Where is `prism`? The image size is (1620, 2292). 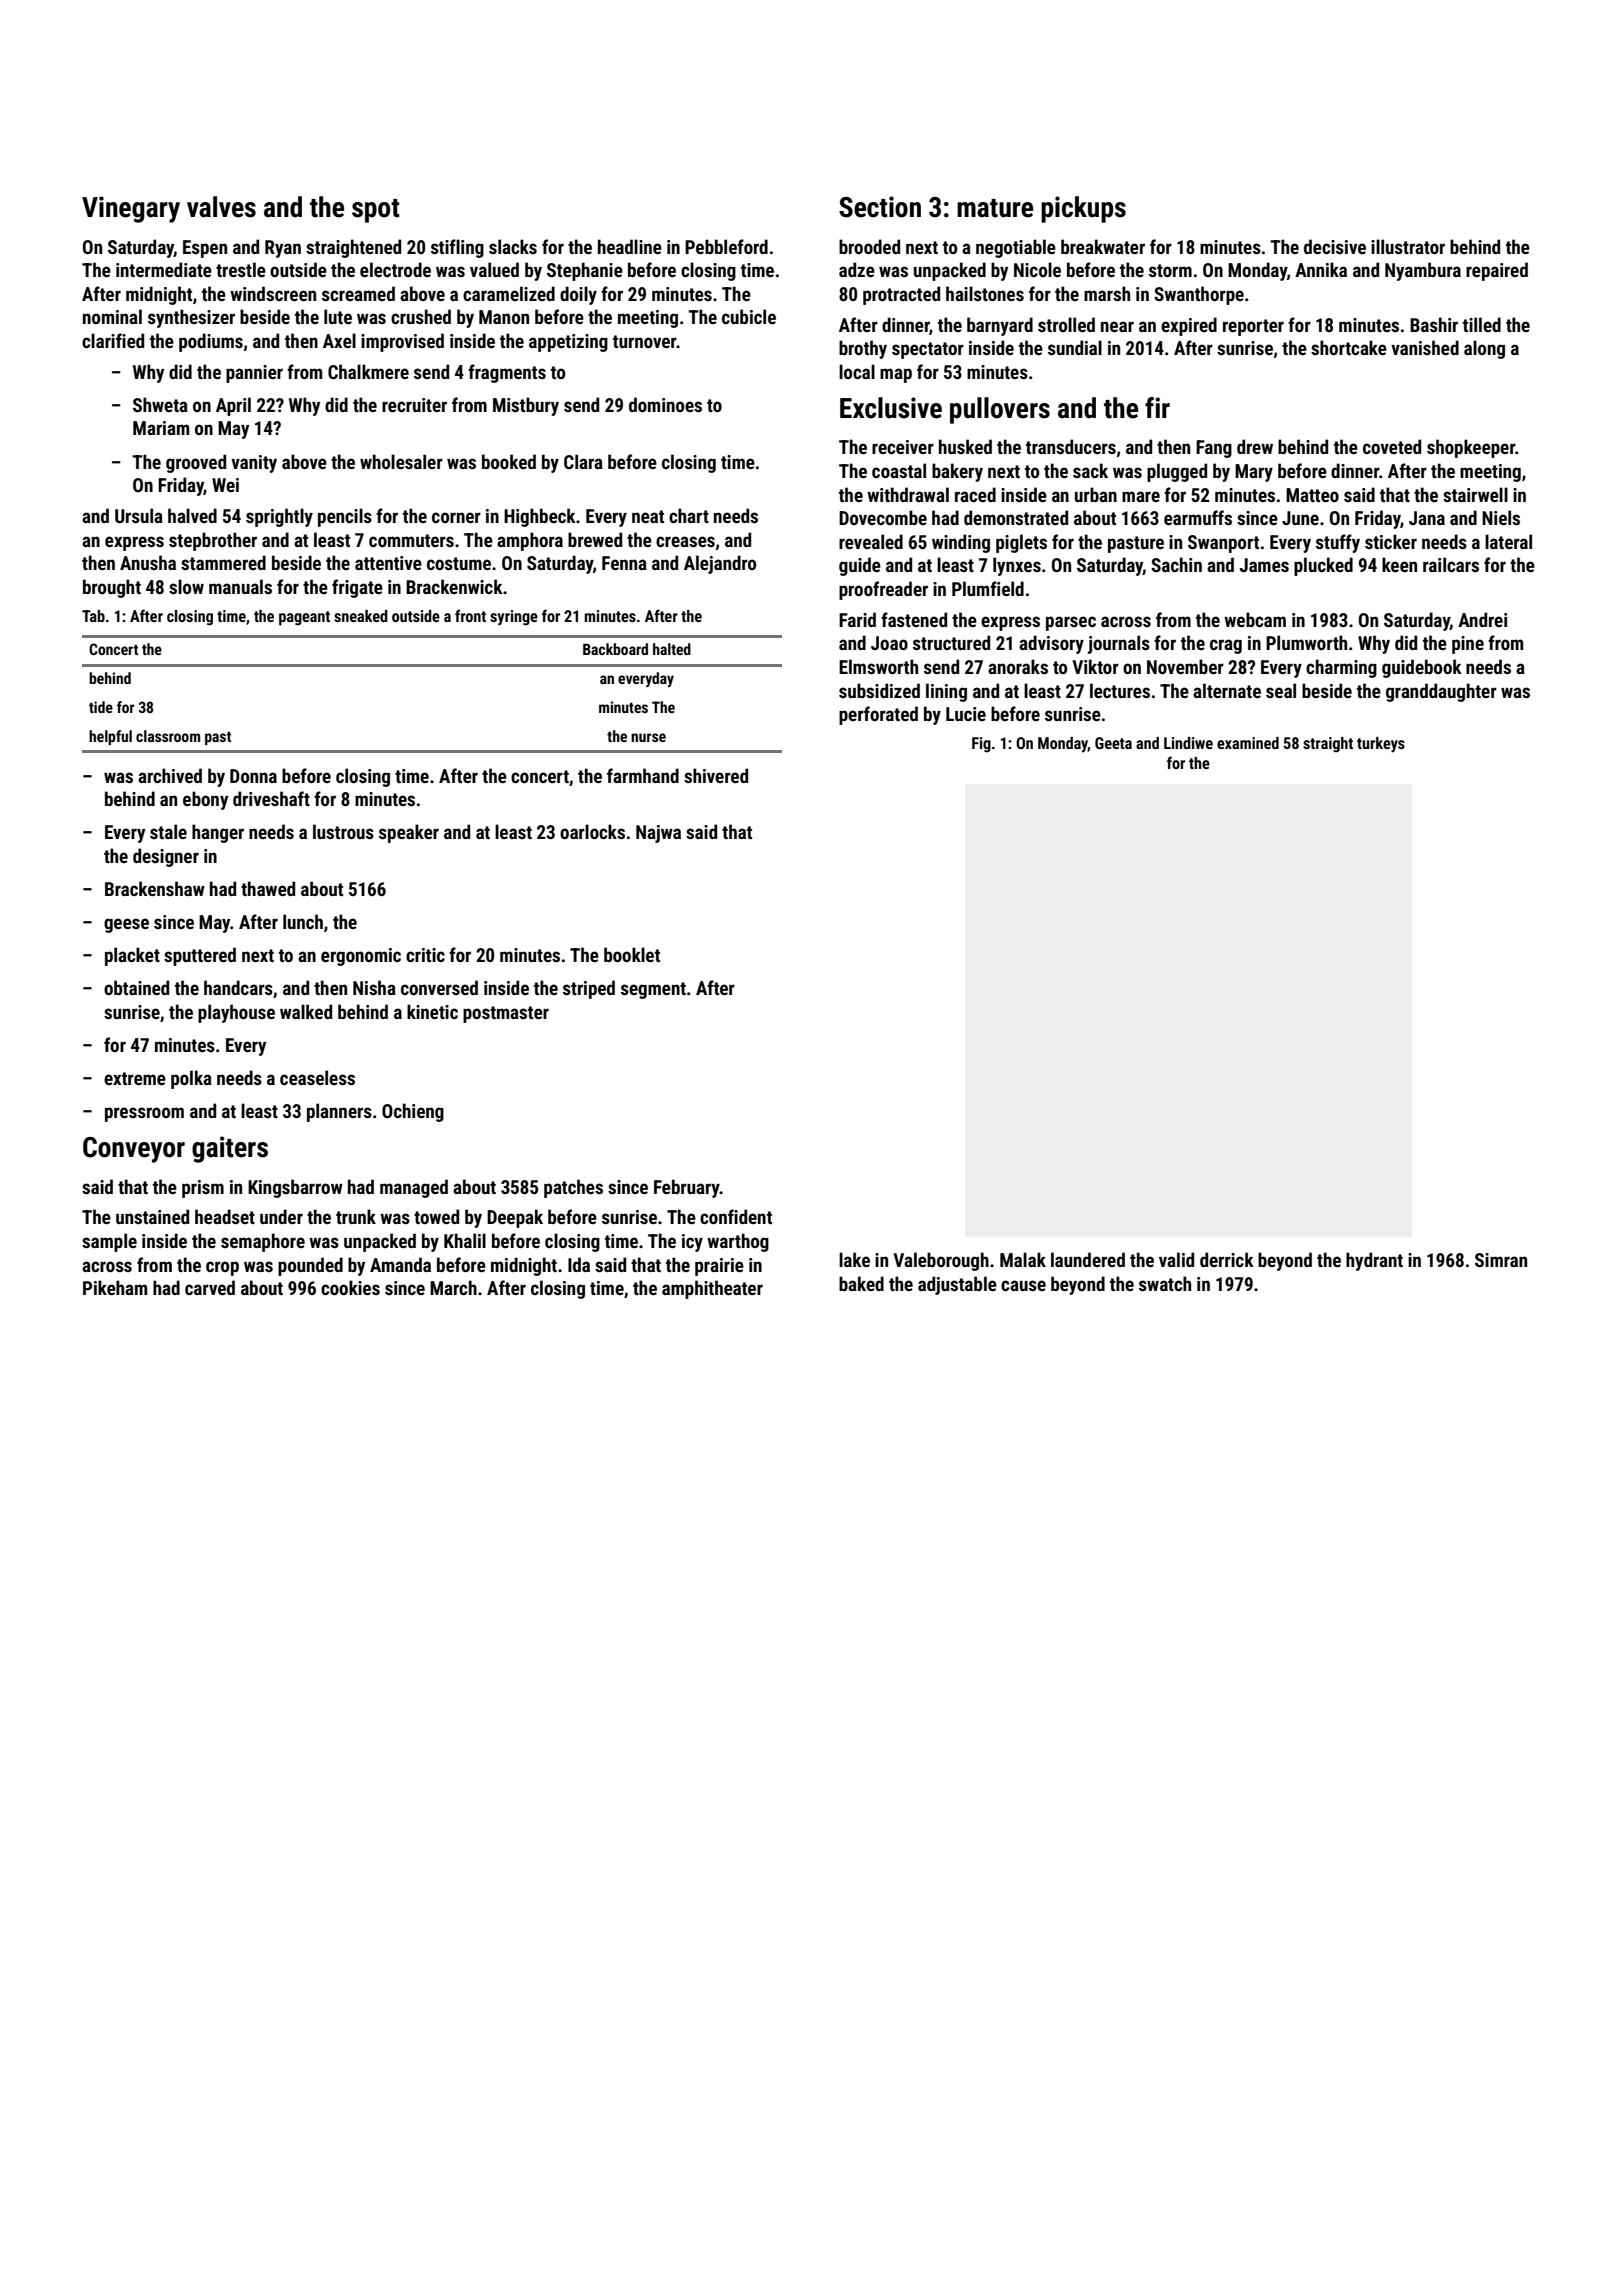 prism is located at coordinates (203, 1189).
